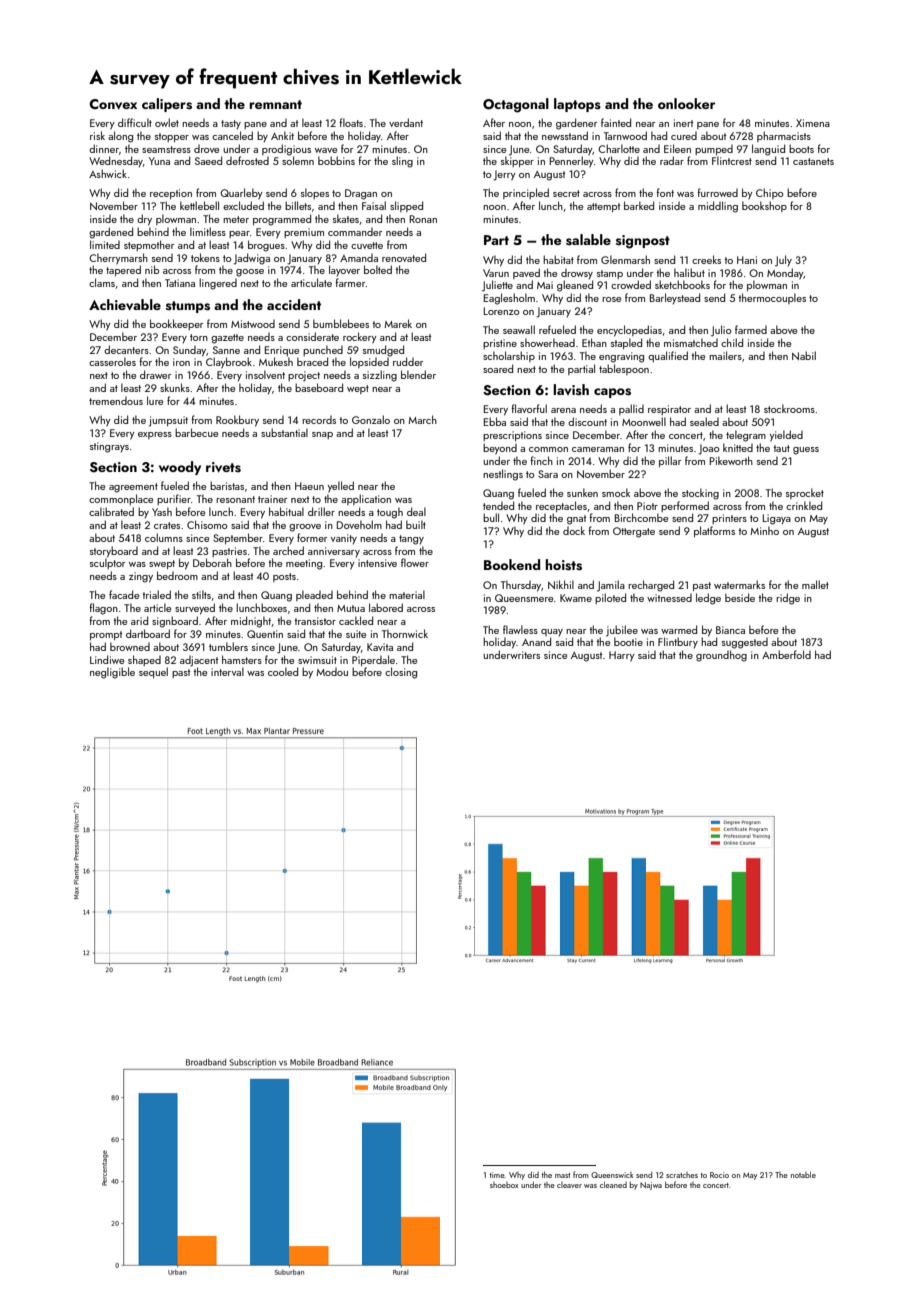 This screenshot has height=1308, width=924. I want to click on agreement, so click(133, 488).
